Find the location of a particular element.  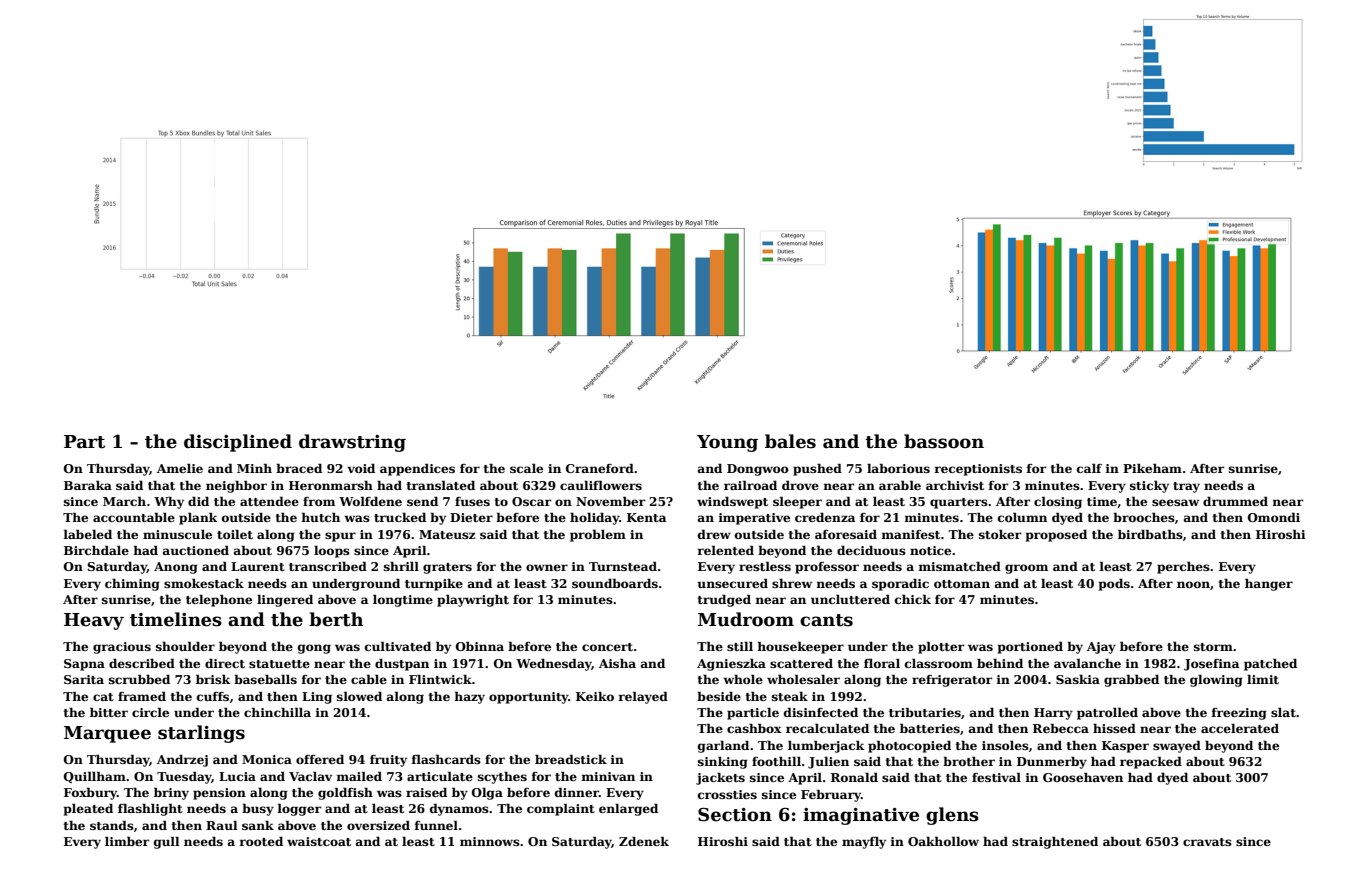

telephone is located at coordinates (219, 600).
